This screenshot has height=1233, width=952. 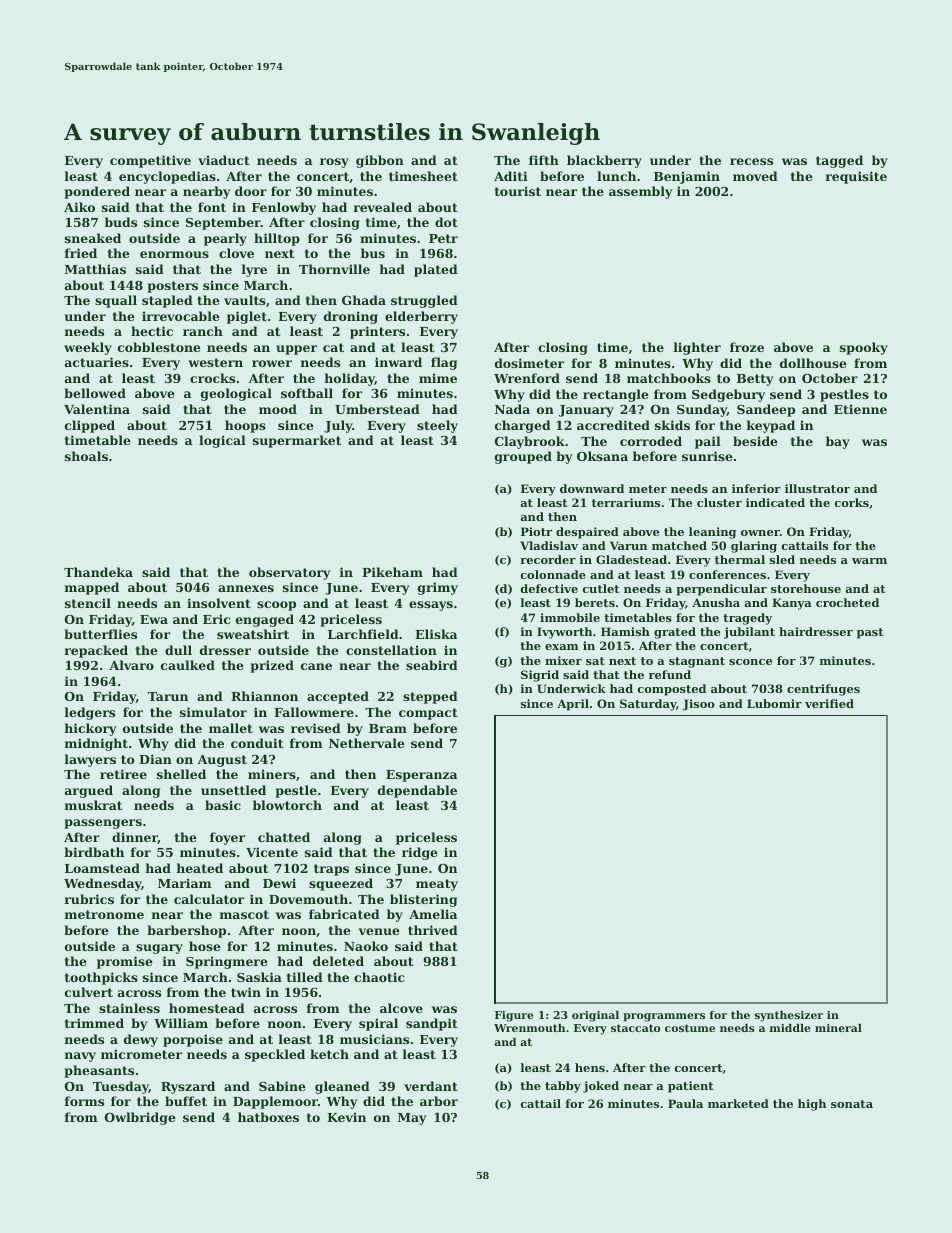 What do you see at coordinates (186, 1101) in the screenshot?
I see `buffet` at bounding box center [186, 1101].
